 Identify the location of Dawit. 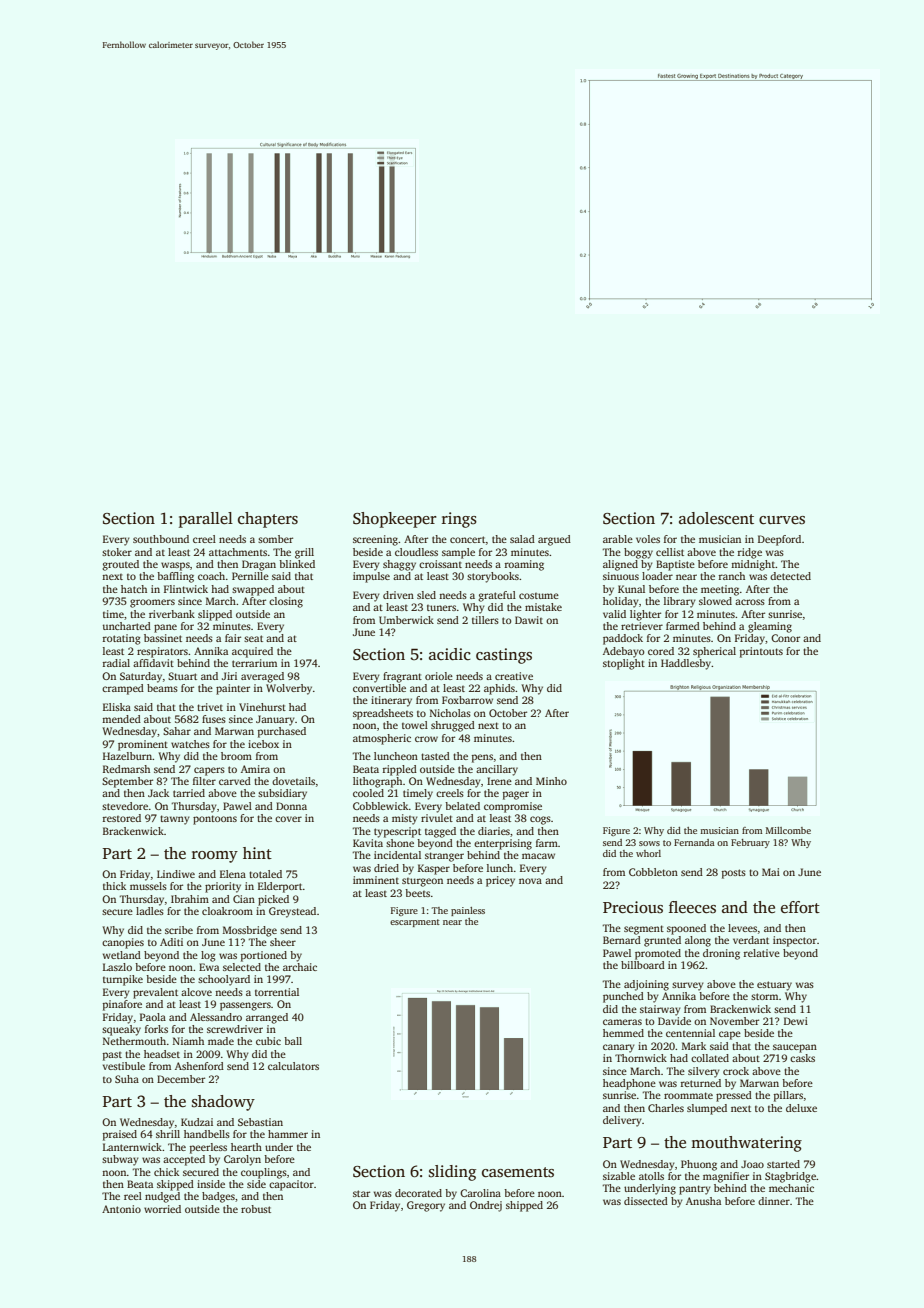
(529, 620).
